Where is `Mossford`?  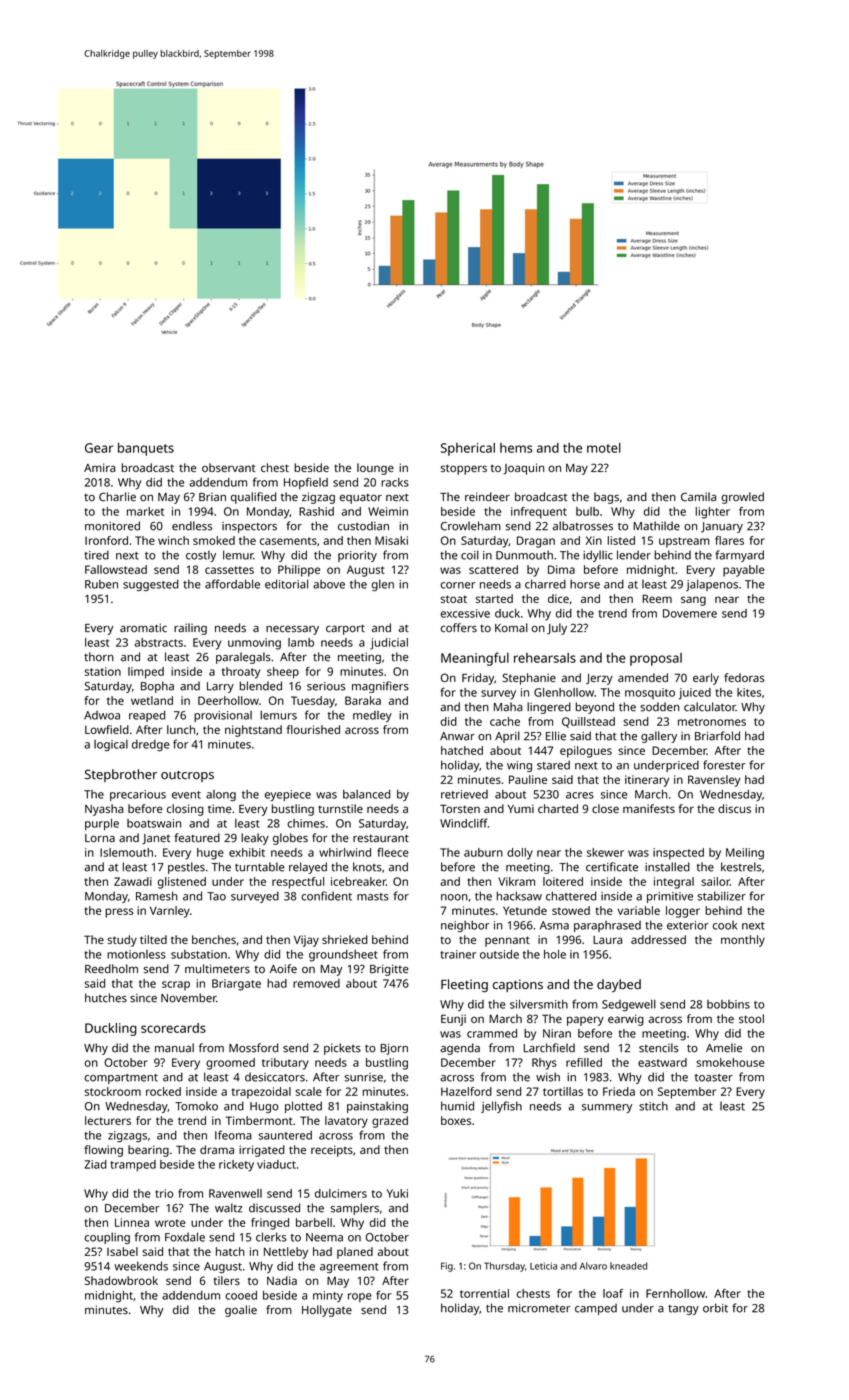 Mossford is located at coordinates (253, 1048).
